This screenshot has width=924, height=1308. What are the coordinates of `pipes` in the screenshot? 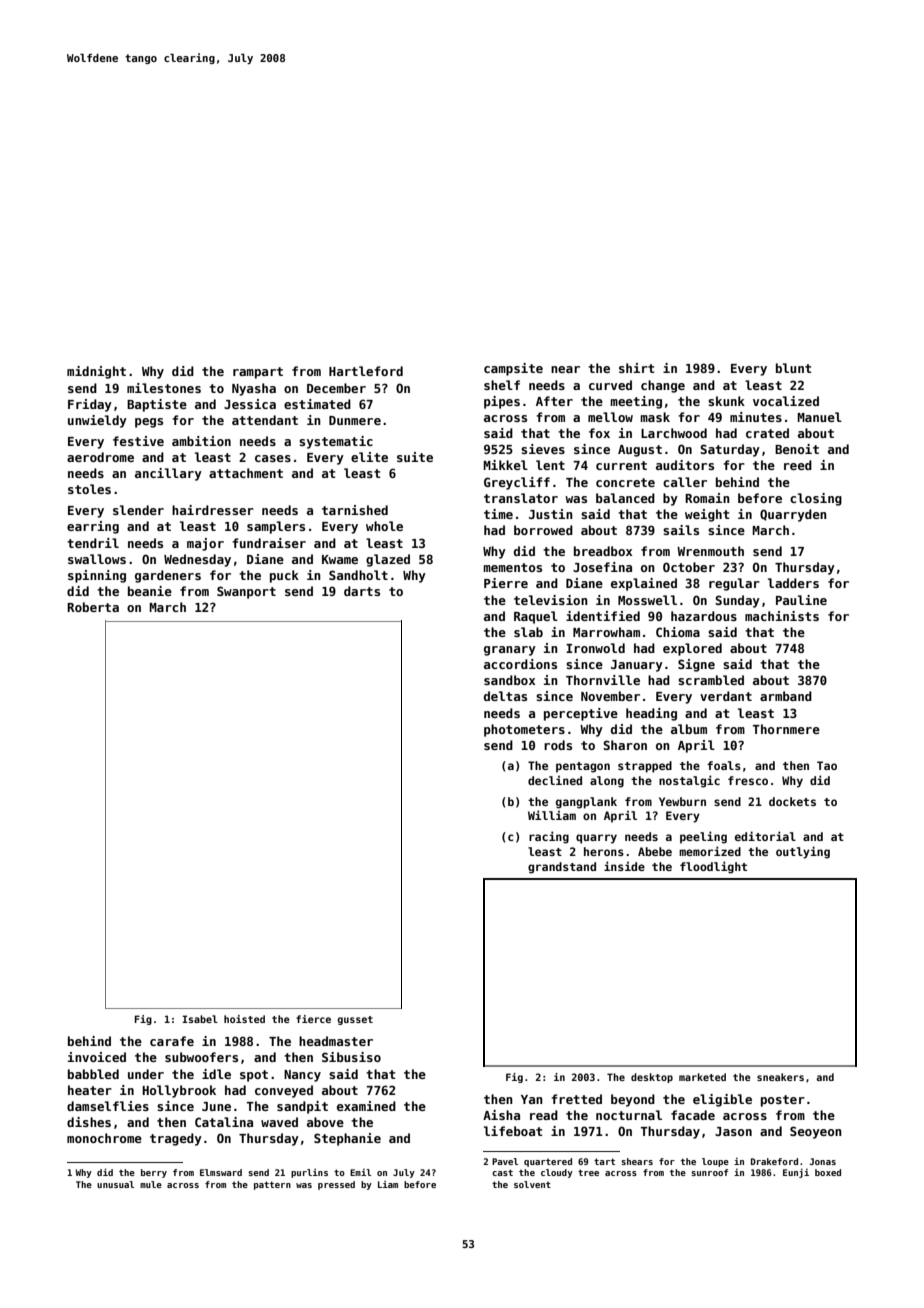 It's located at (502, 402).
